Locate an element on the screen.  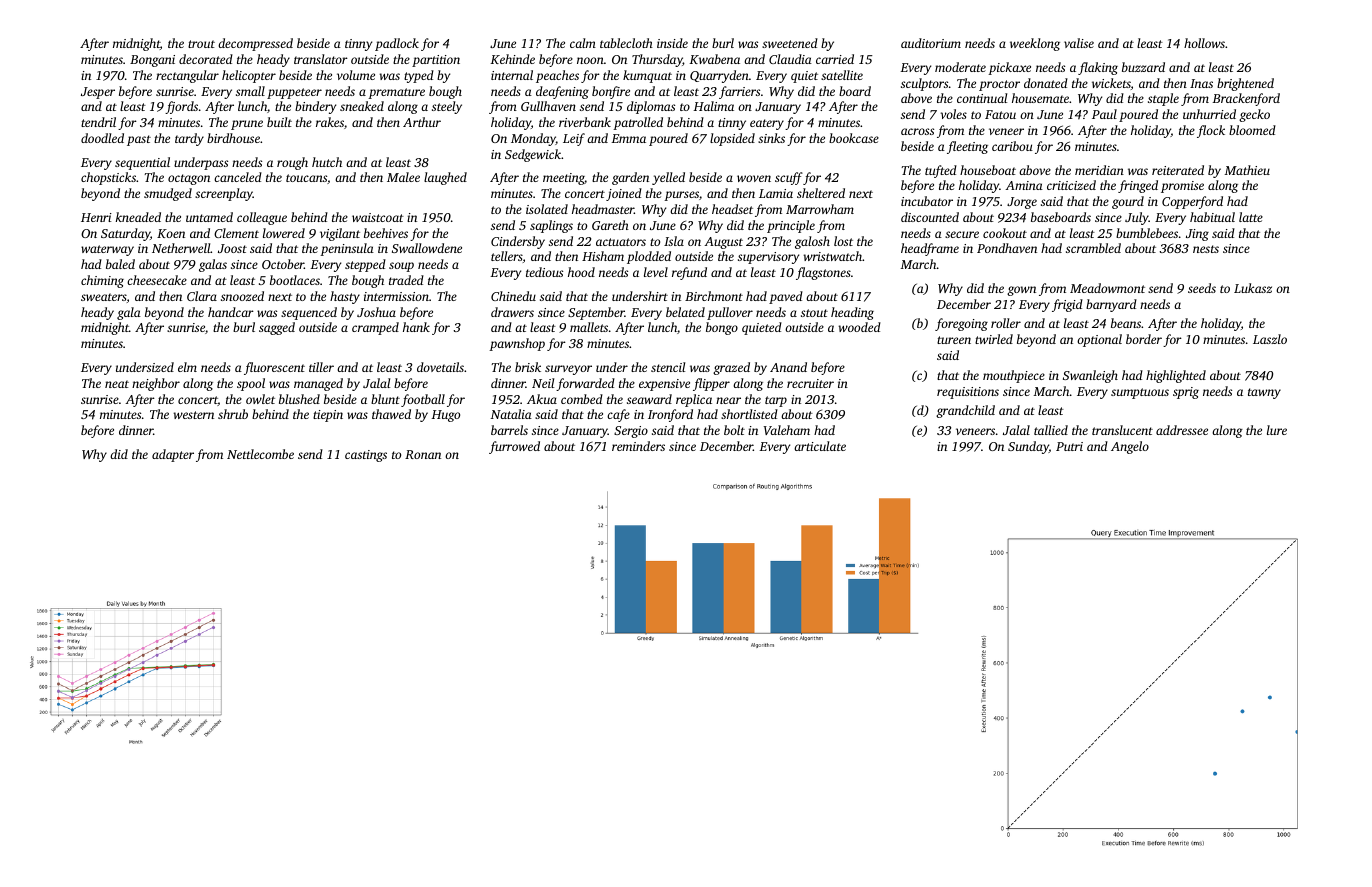
elm is located at coordinates (187, 367).
